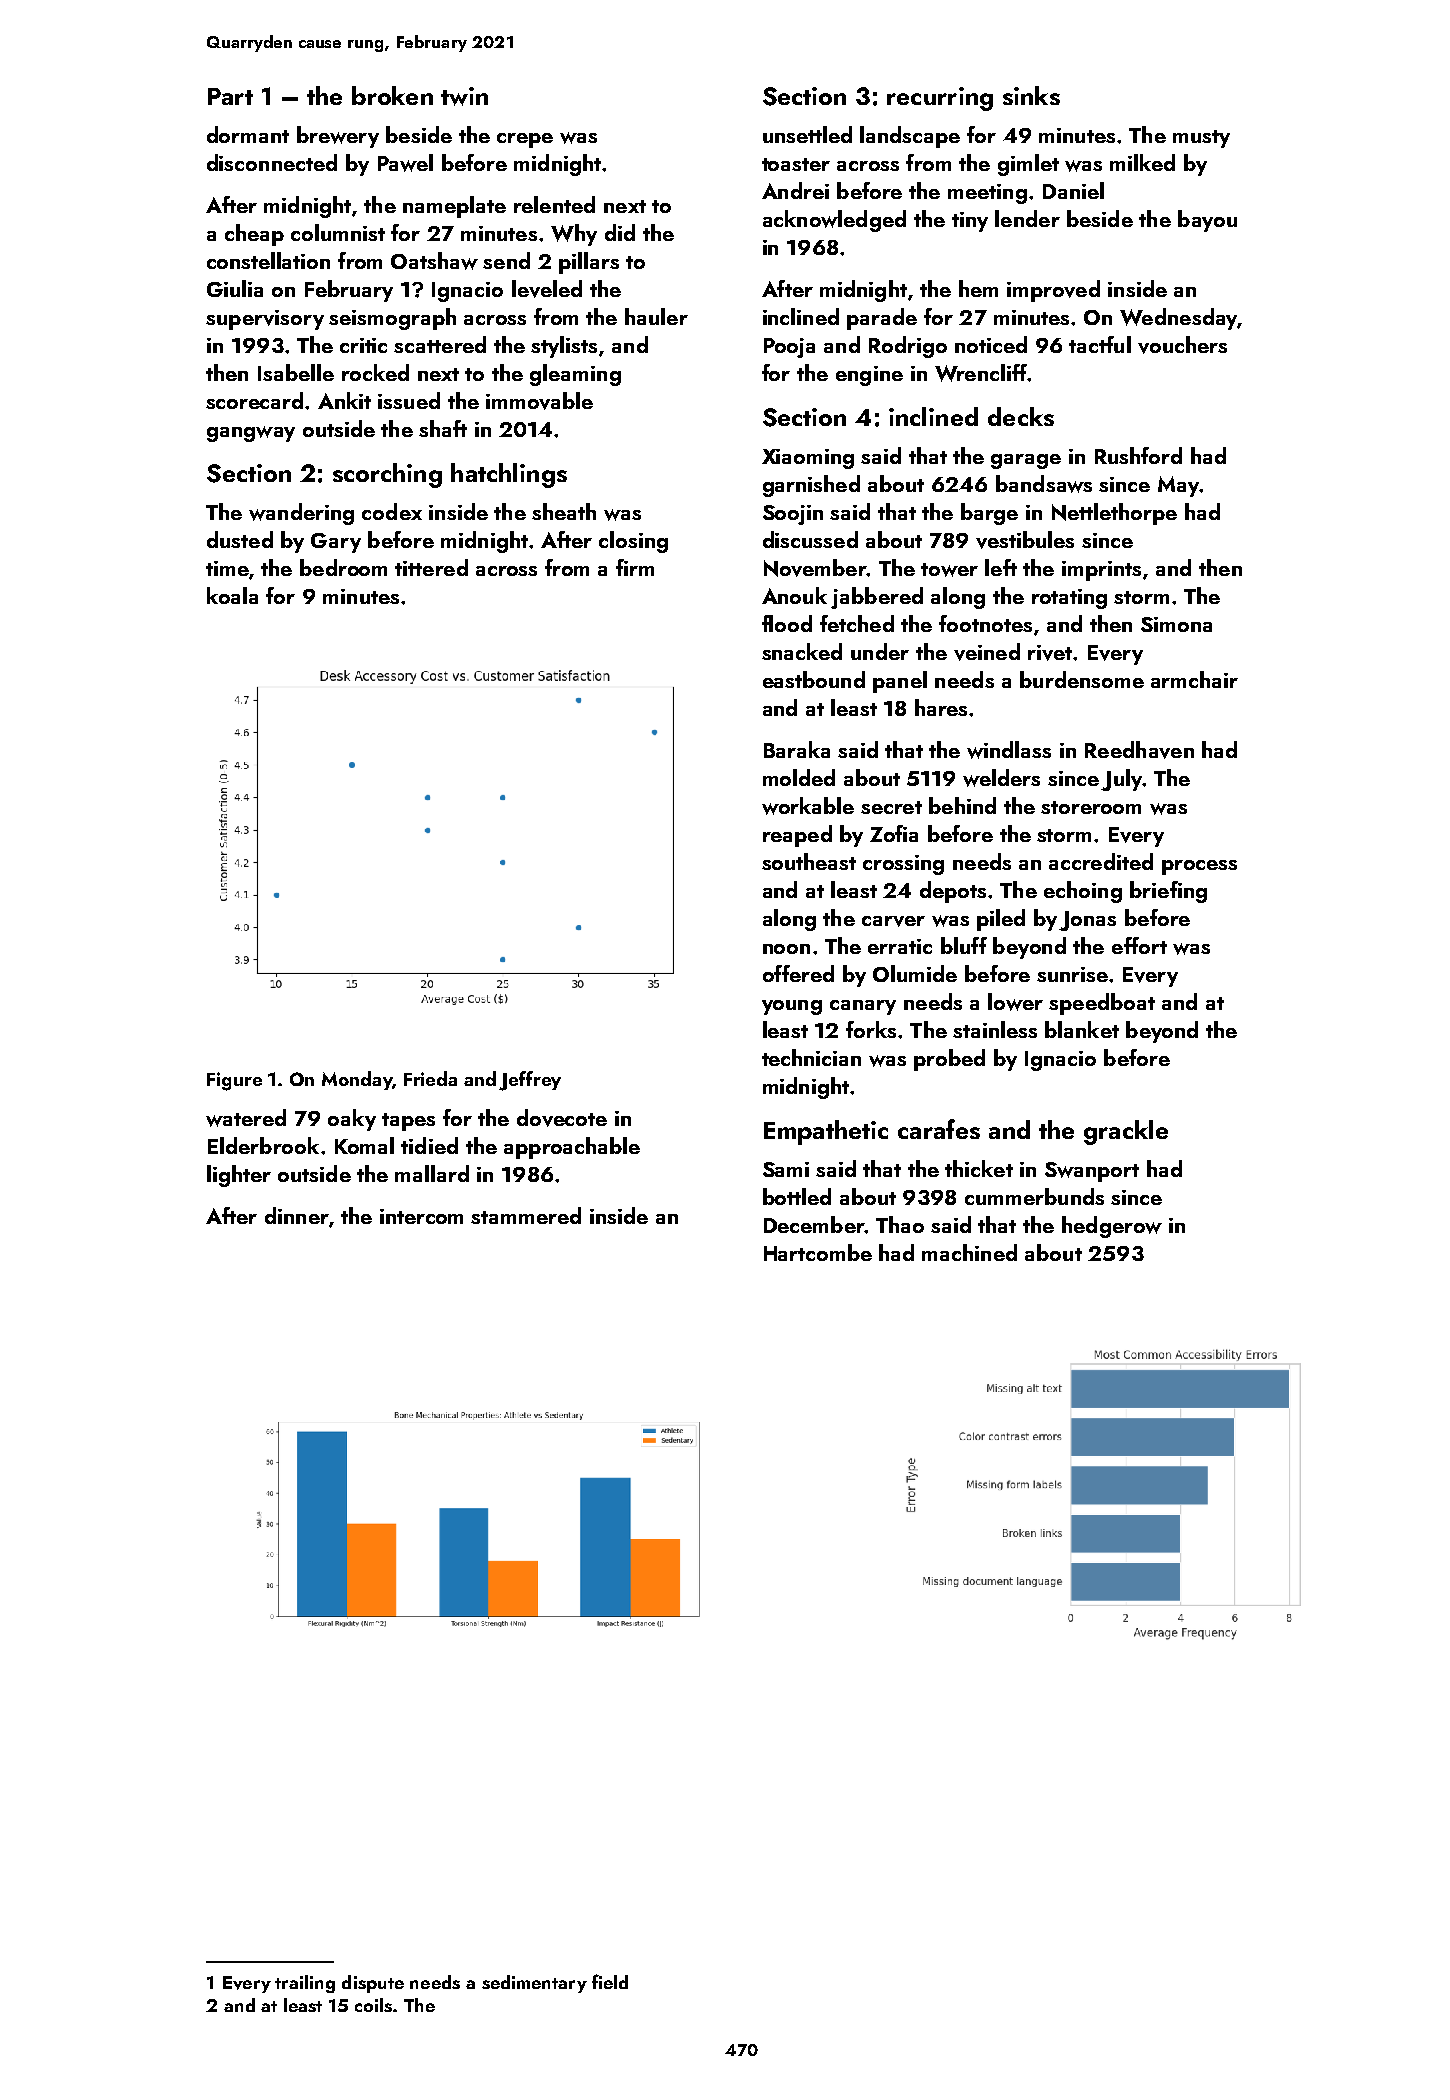 The width and height of the screenshot is (1450, 2100). I want to click on dispute, so click(373, 1984).
